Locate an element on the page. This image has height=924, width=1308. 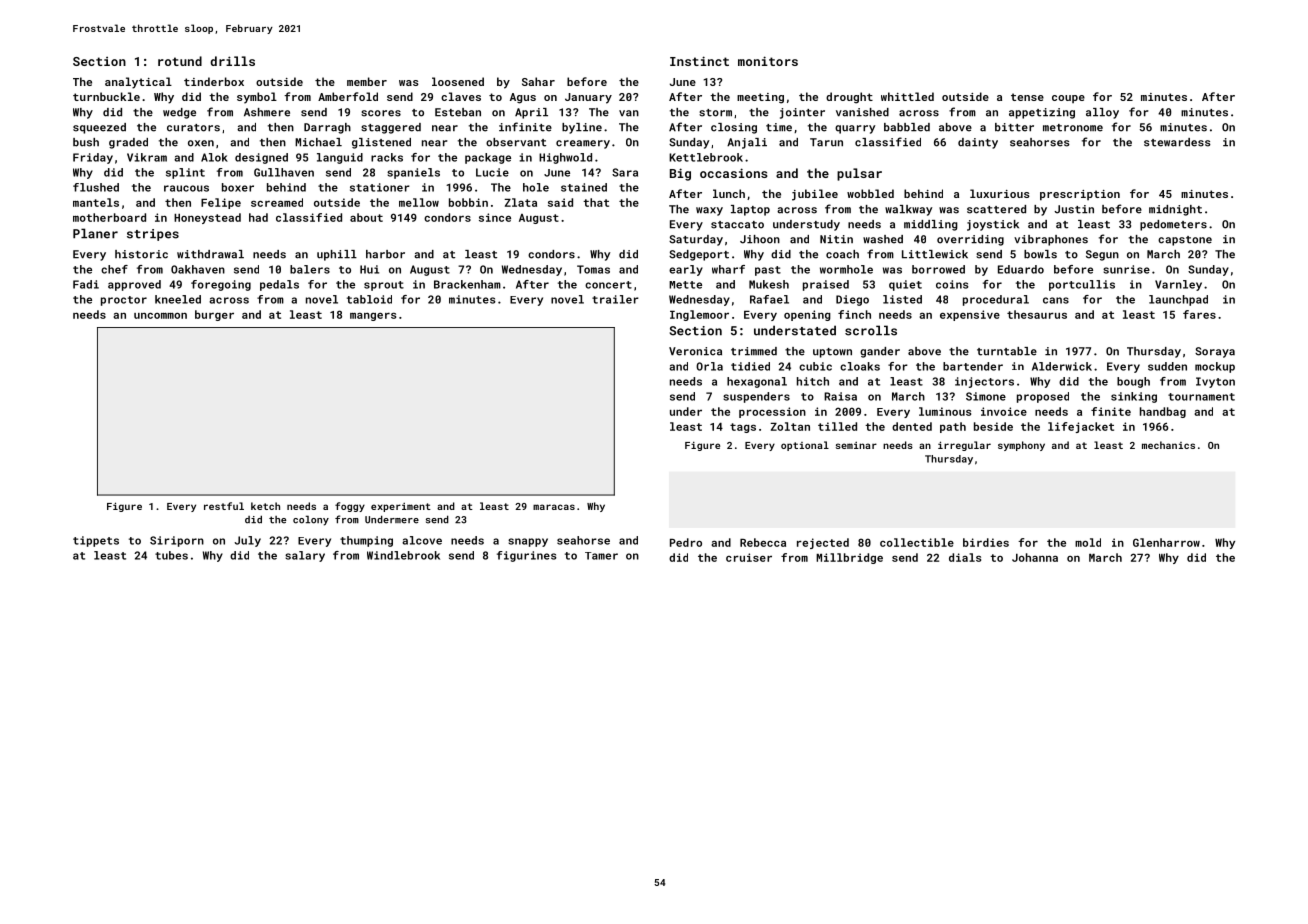
Instinct is located at coordinates (699, 61).
